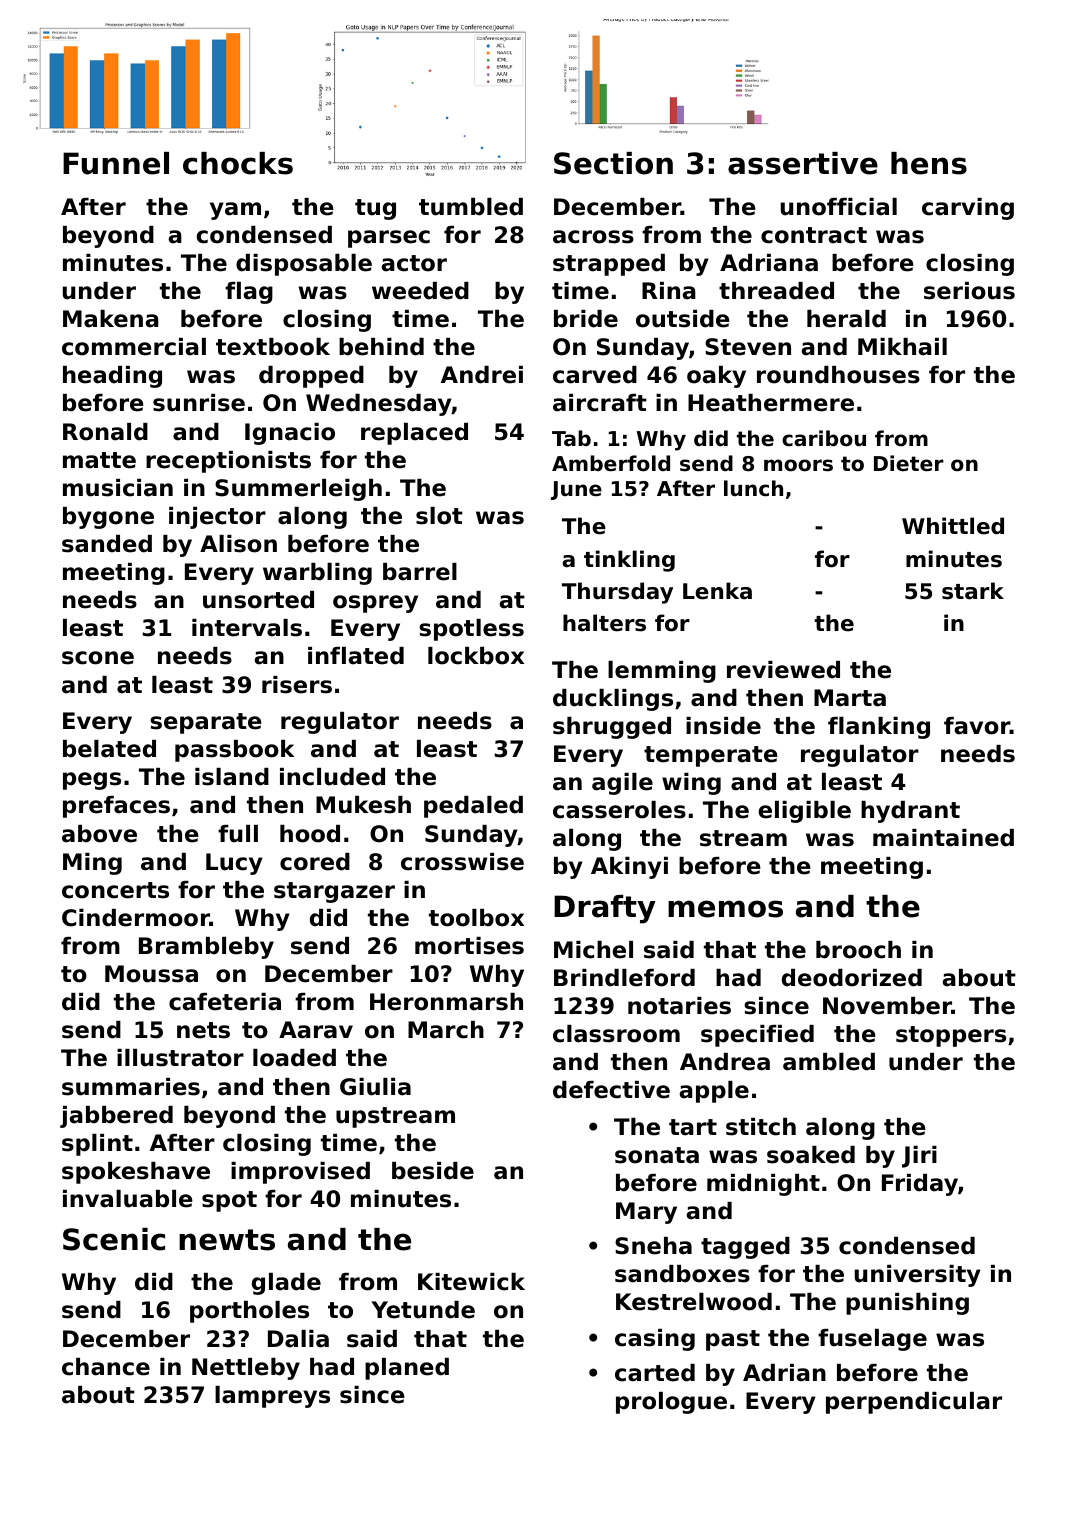 The image size is (1077, 1530). I want to click on perpendicular, so click(914, 1403).
